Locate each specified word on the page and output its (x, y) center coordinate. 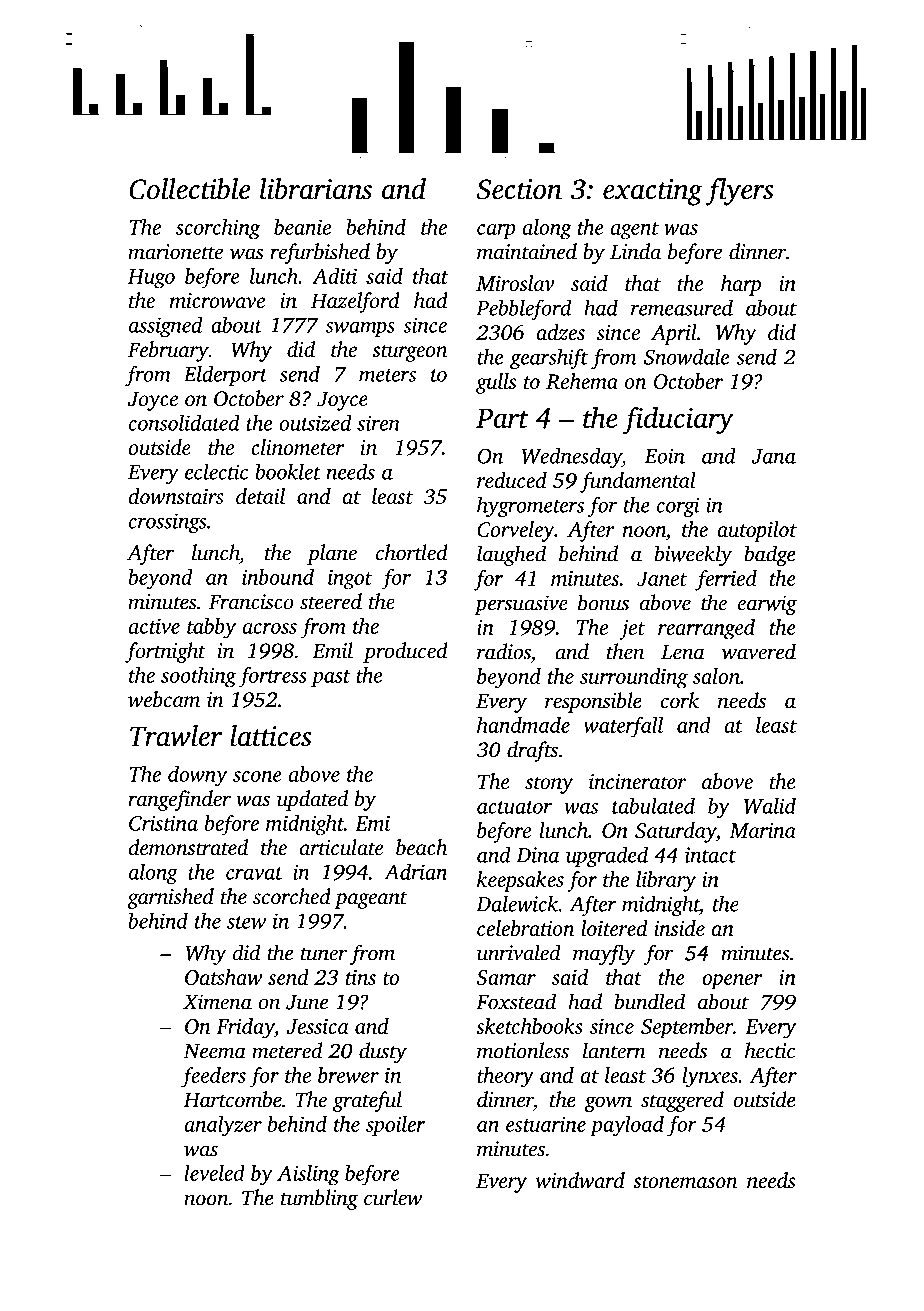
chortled (412, 552)
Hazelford (355, 302)
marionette (175, 252)
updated (312, 800)
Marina (762, 830)
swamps (360, 329)
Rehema (582, 381)
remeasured (682, 307)
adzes (560, 332)
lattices (271, 736)
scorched (292, 896)
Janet (662, 578)
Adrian (415, 871)
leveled (215, 1173)
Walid (770, 805)
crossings (167, 523)
